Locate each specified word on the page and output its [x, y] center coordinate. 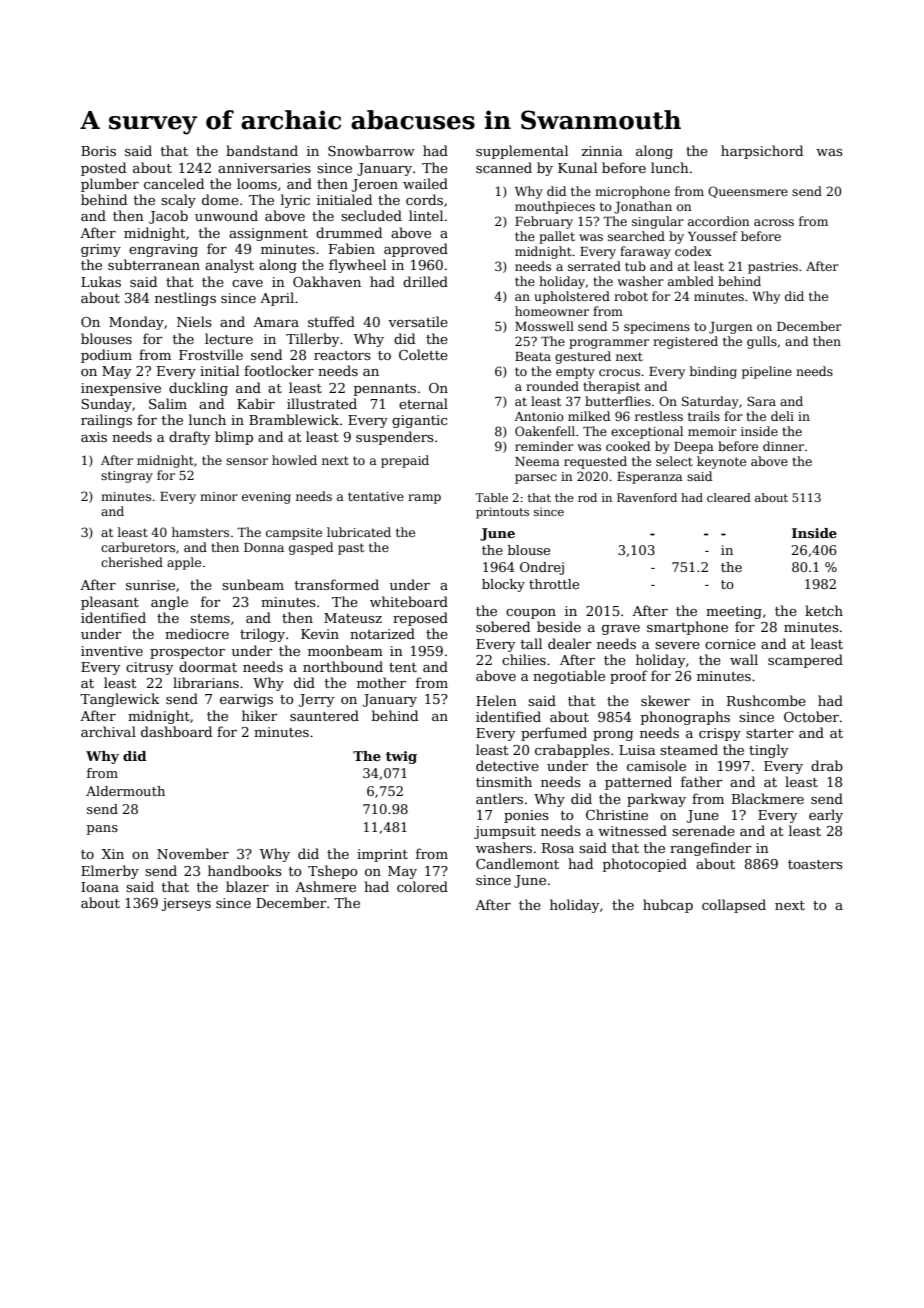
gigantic [419, 421]
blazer [247, 886]
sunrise [150, 585]
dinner [783, 446]
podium [106, 356]
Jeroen [375, 185]
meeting [734, 612]
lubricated [359, 532]
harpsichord [762, 152]
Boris [98, 151]
